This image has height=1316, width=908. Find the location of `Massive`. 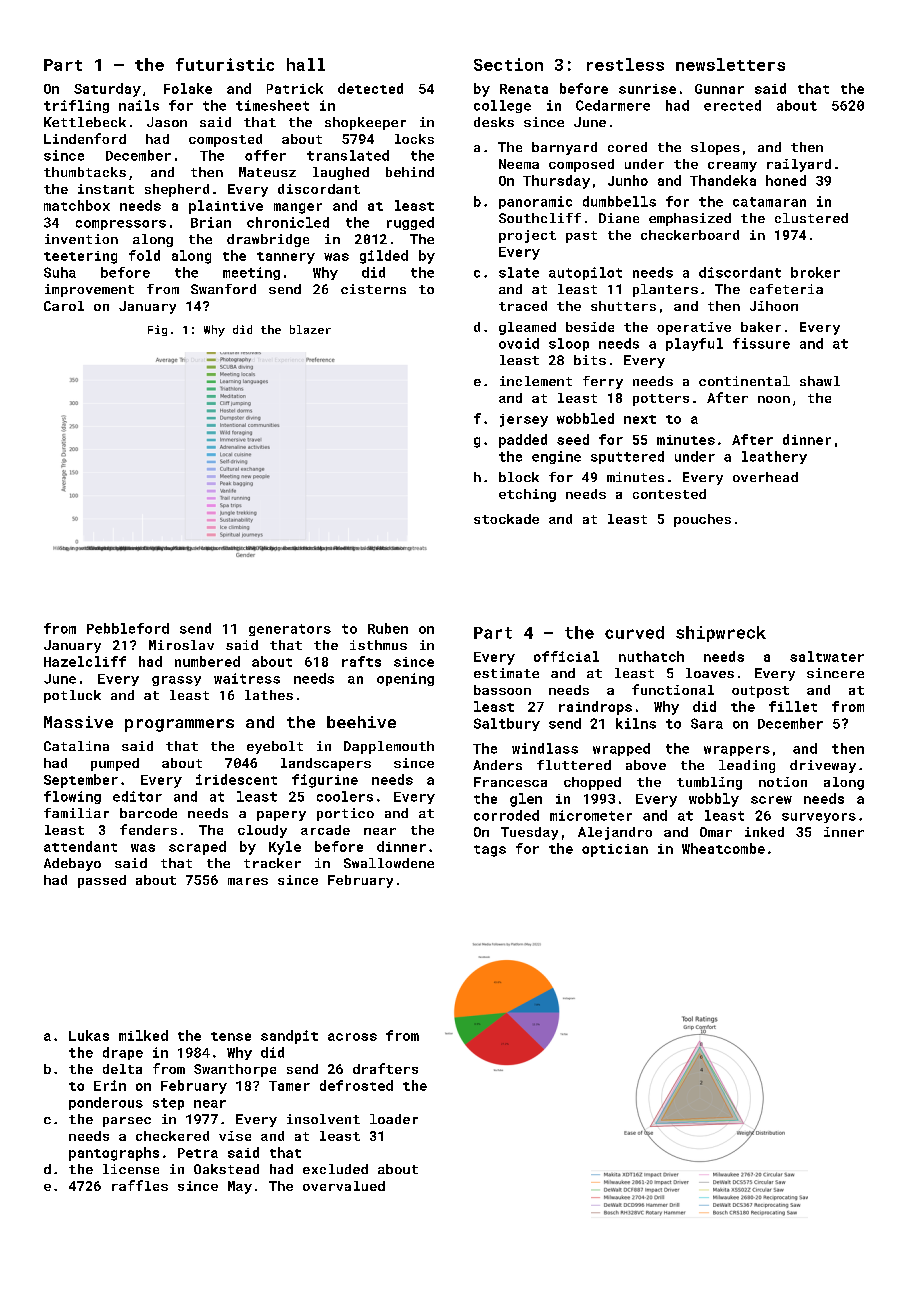

Massive is located at coordinates (78, 722).
